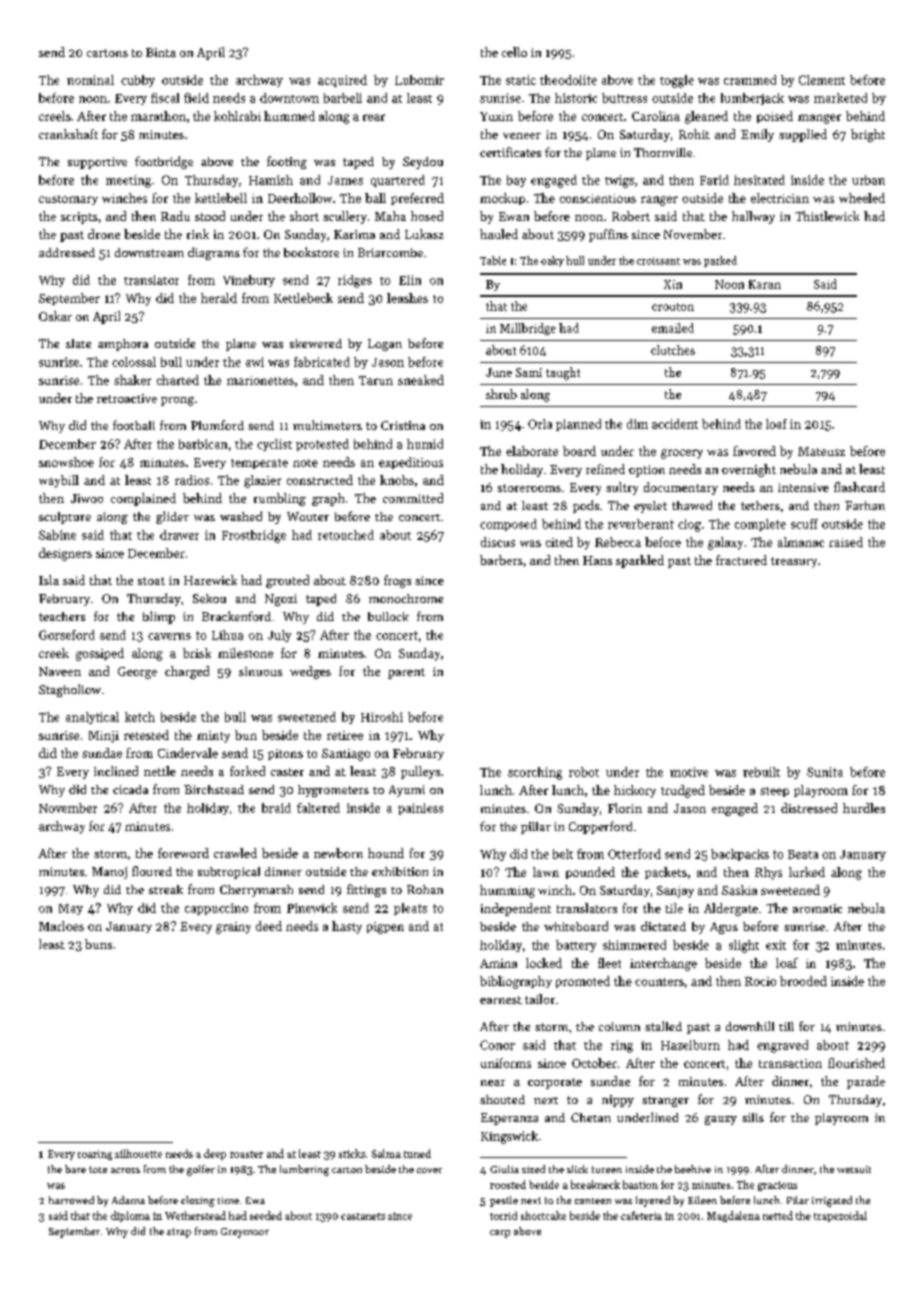 The height and width of the screenshot is (1308, 924). What do you see at coordinates (57, 535) in the screenshot?
I see `Sabine` at bounding box center [57, 535].
